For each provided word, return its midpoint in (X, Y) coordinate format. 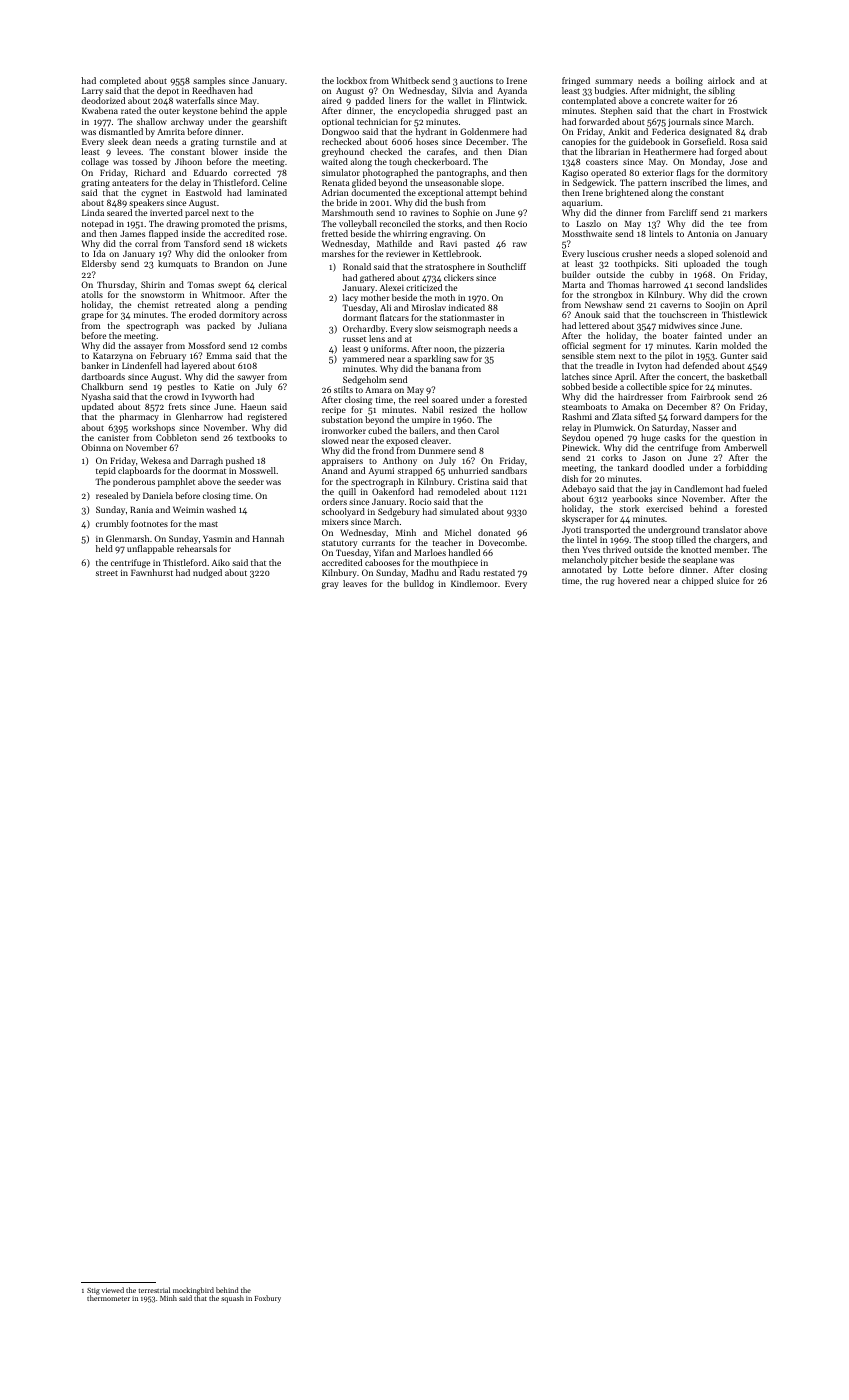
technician (377, 121)
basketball (747, 376)
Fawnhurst (152, 572)
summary (614, 82)
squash (232, 1299)
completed (120, 81)
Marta (574, 284)
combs (274, 345)
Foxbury (268, 1299)
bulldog (419, 584)
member (730, 549)
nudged (207, 573)
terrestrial (154, 1290)
